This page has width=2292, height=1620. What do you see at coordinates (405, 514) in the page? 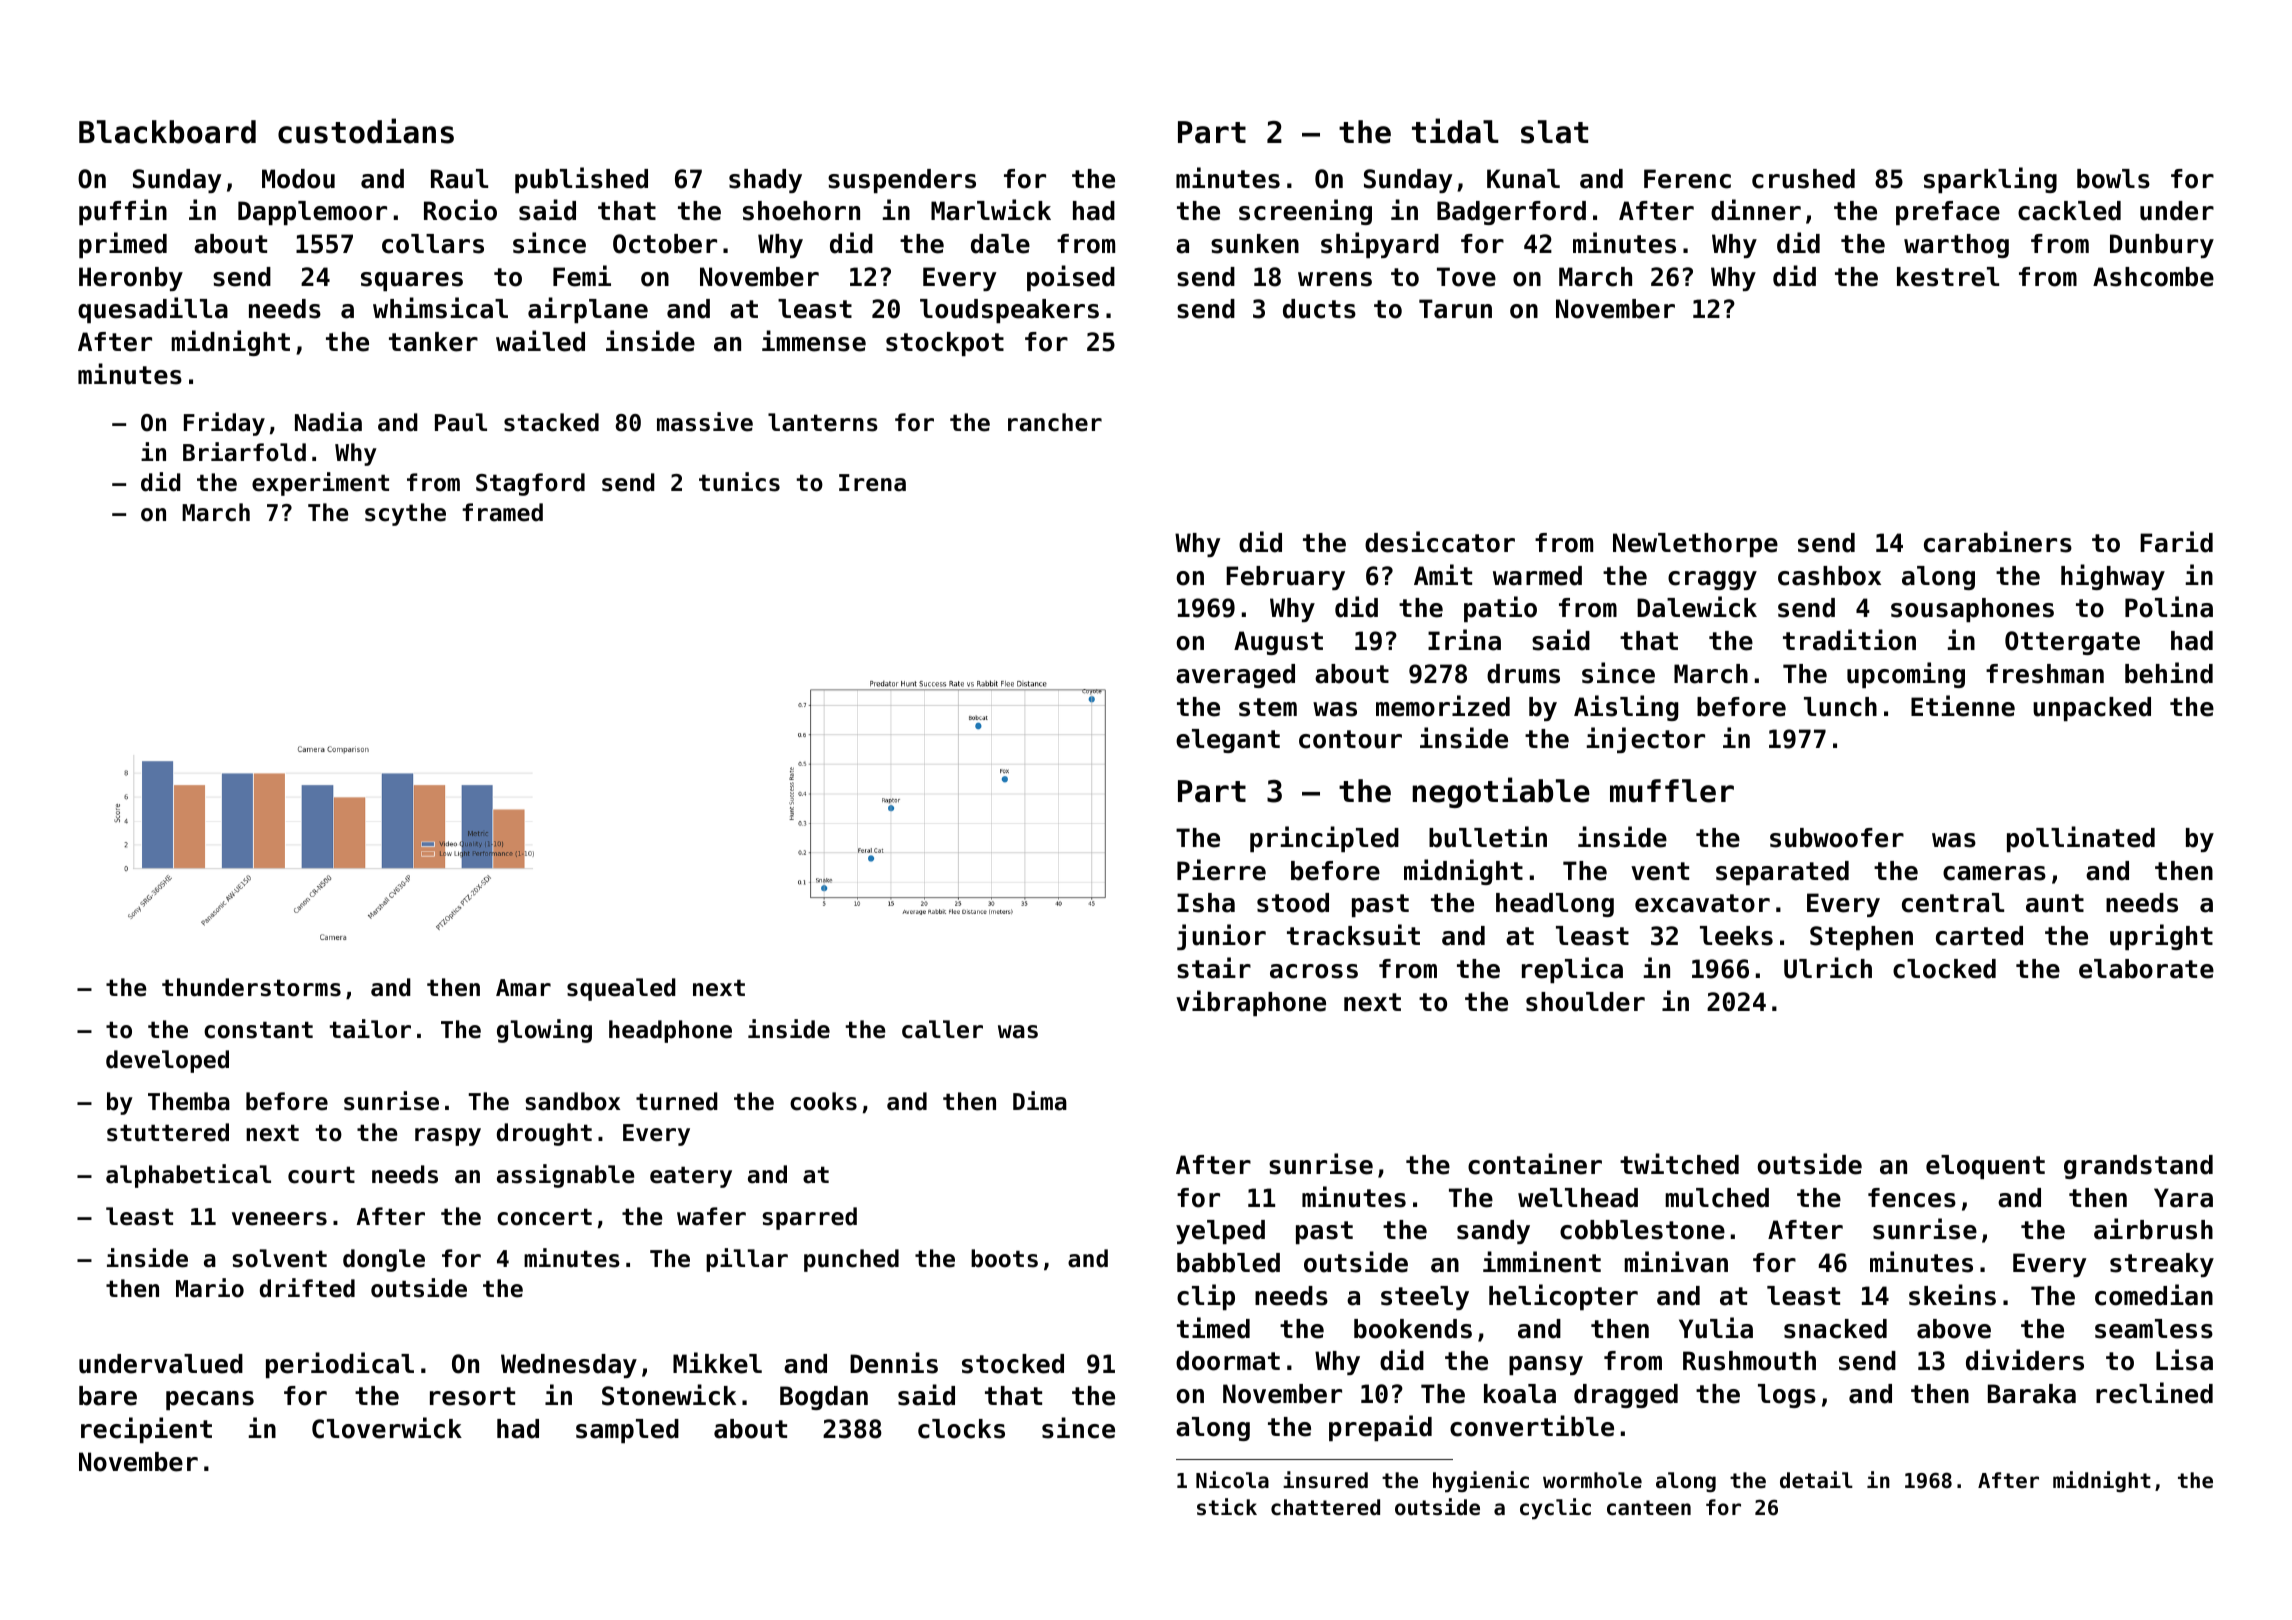
I see `scythe` at bounding box center [405, 514].
